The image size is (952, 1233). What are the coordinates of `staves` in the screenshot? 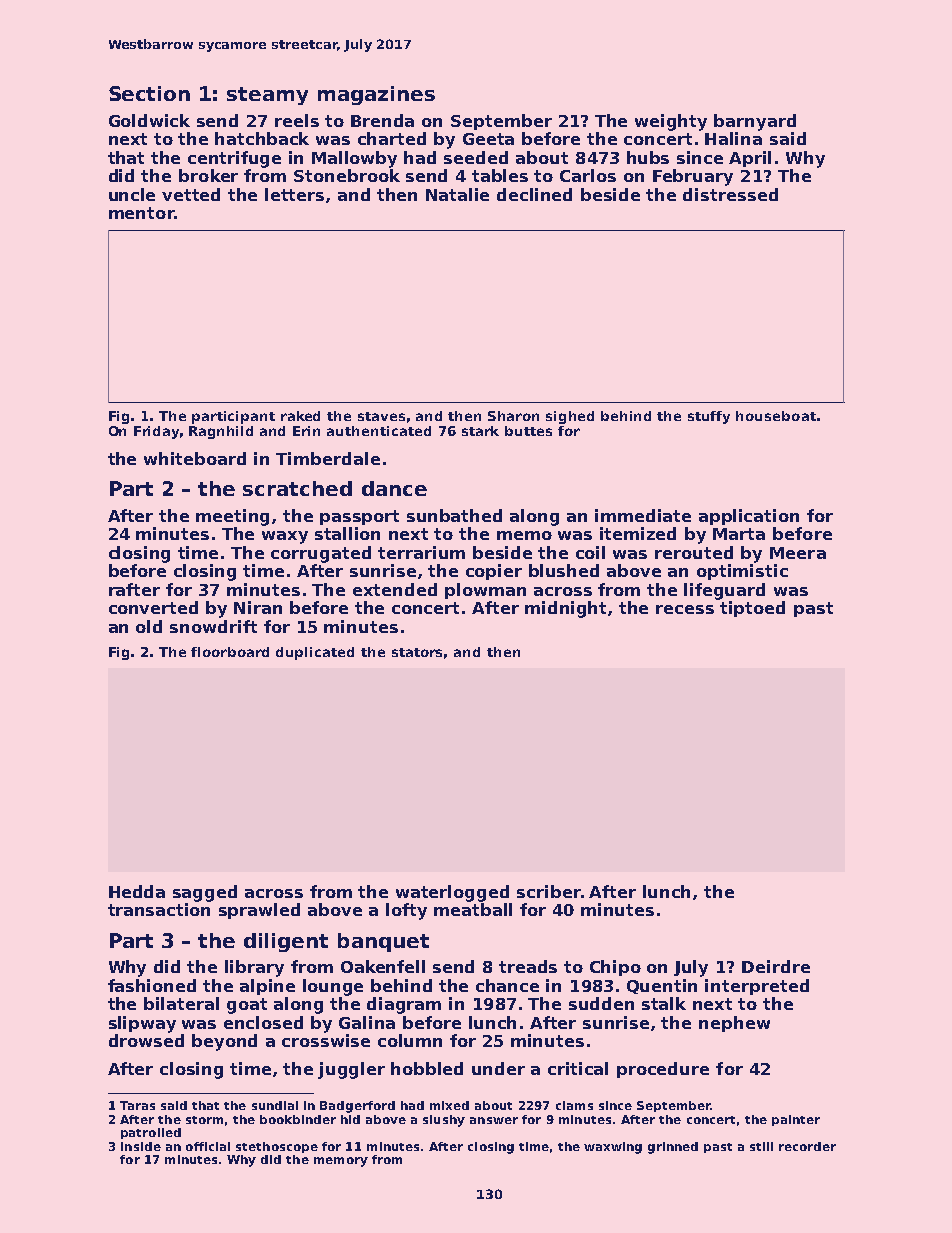 It's located at (381, 416).
